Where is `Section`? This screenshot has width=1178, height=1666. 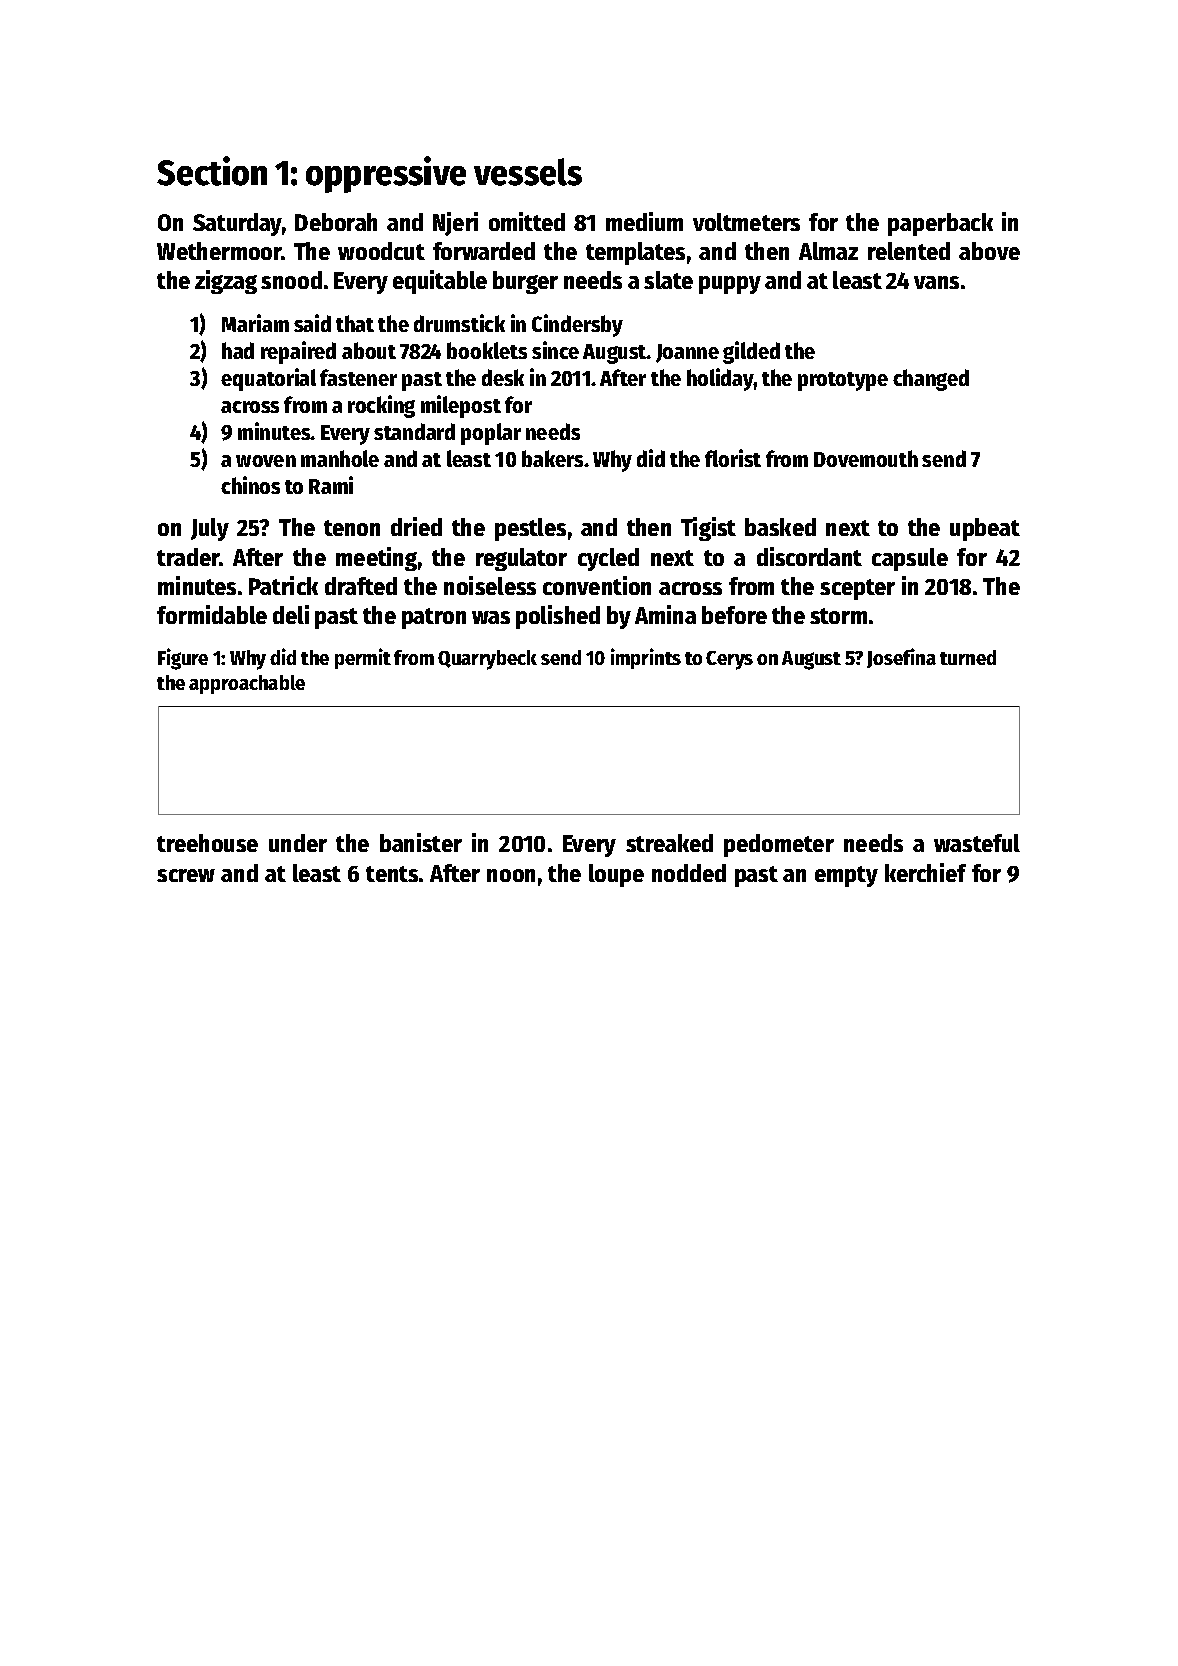 Section is located at coordinates (212, 171).
